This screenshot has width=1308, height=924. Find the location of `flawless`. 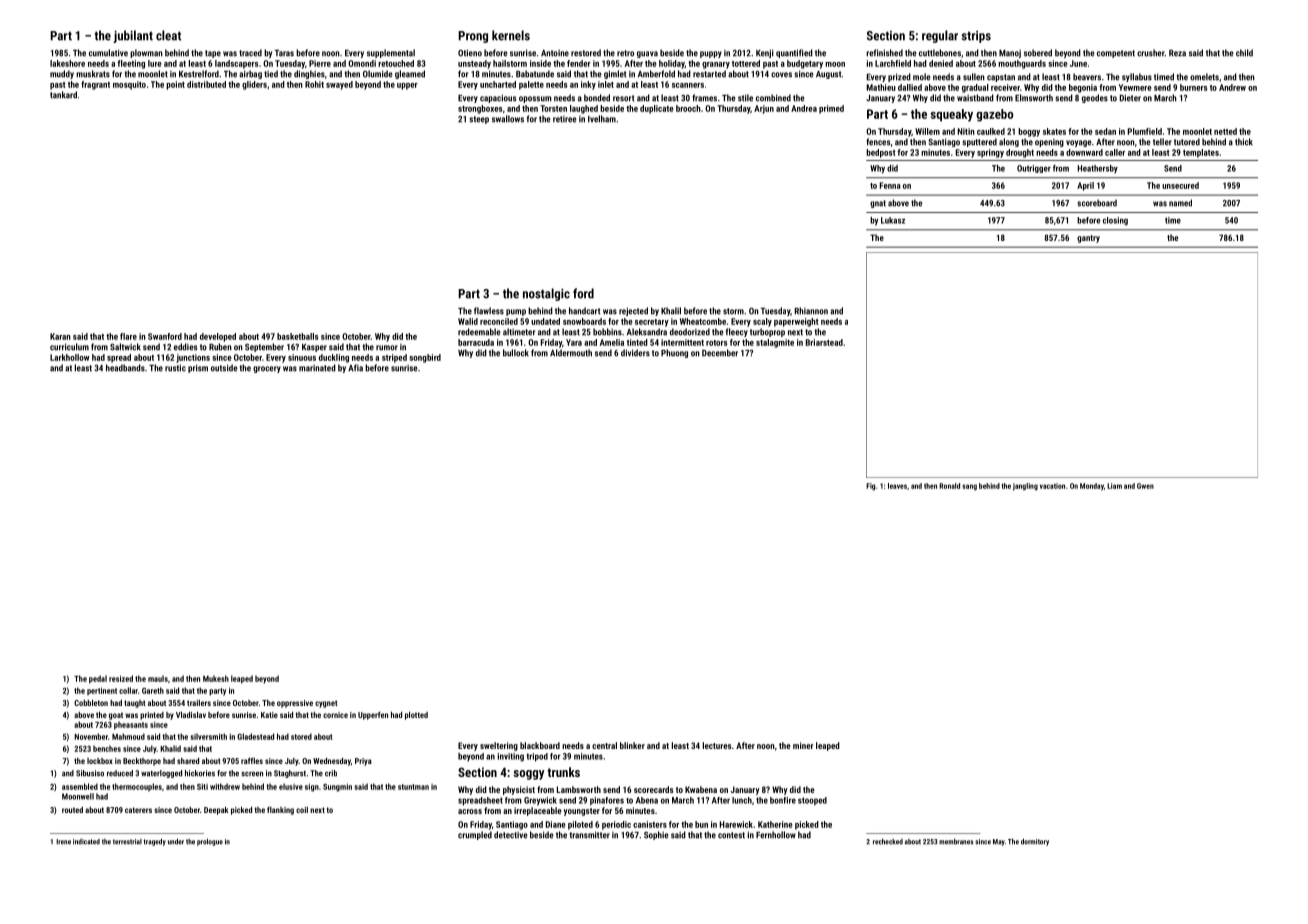

flawless is located at coordinates (489, 311).
